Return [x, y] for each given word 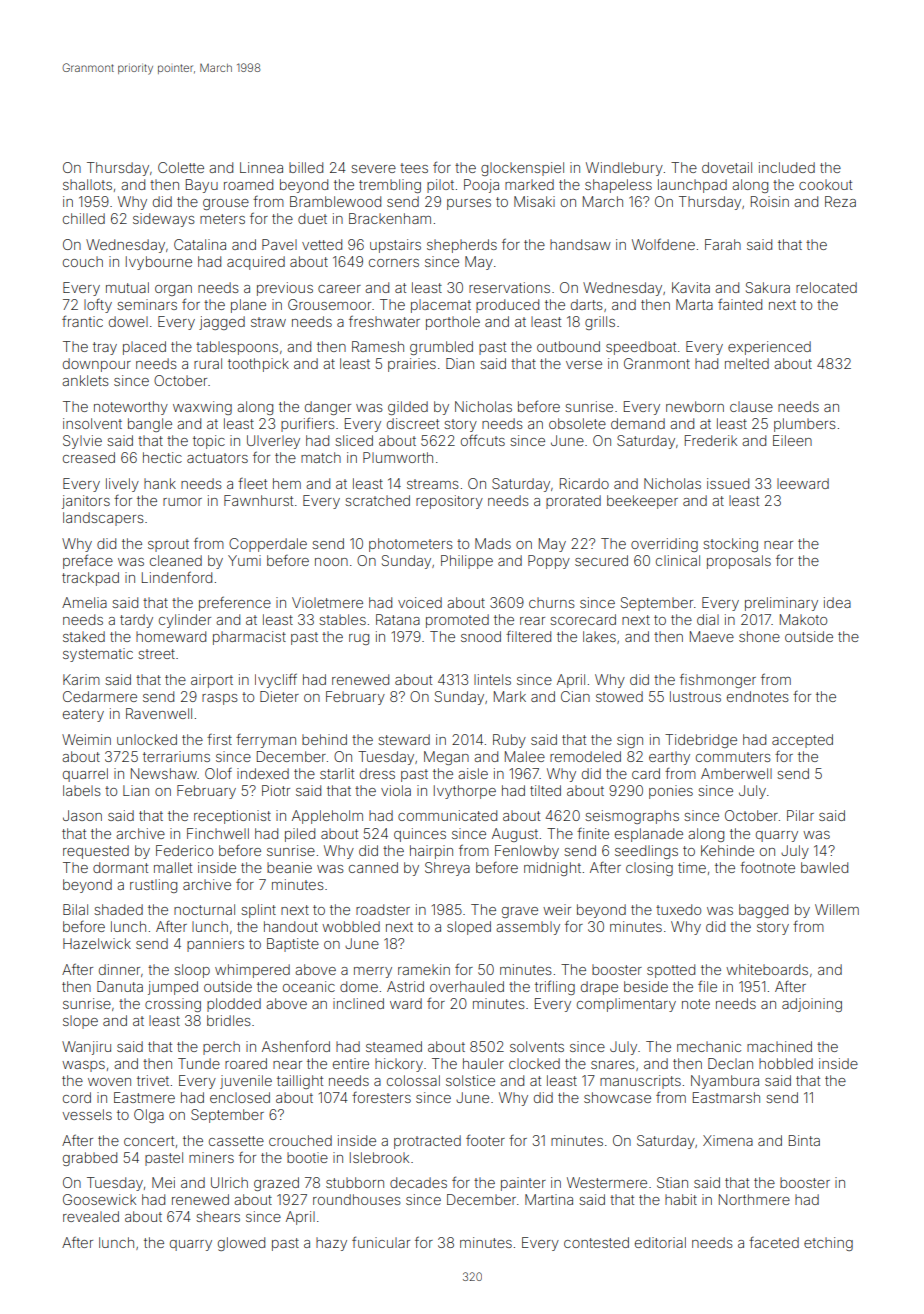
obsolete [577, 423]
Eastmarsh [726, 1097]
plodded [234, 1005]
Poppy [549, 562]
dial [708, 619]
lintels [492, 679]
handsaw [580, 244]
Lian [136, 790]
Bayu [202, 186]
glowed [241, 1244]
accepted [802, 741]
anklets [85, 380]
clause [751, 406]
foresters [381, 1097]
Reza [840, 201]
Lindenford [177, 577]
